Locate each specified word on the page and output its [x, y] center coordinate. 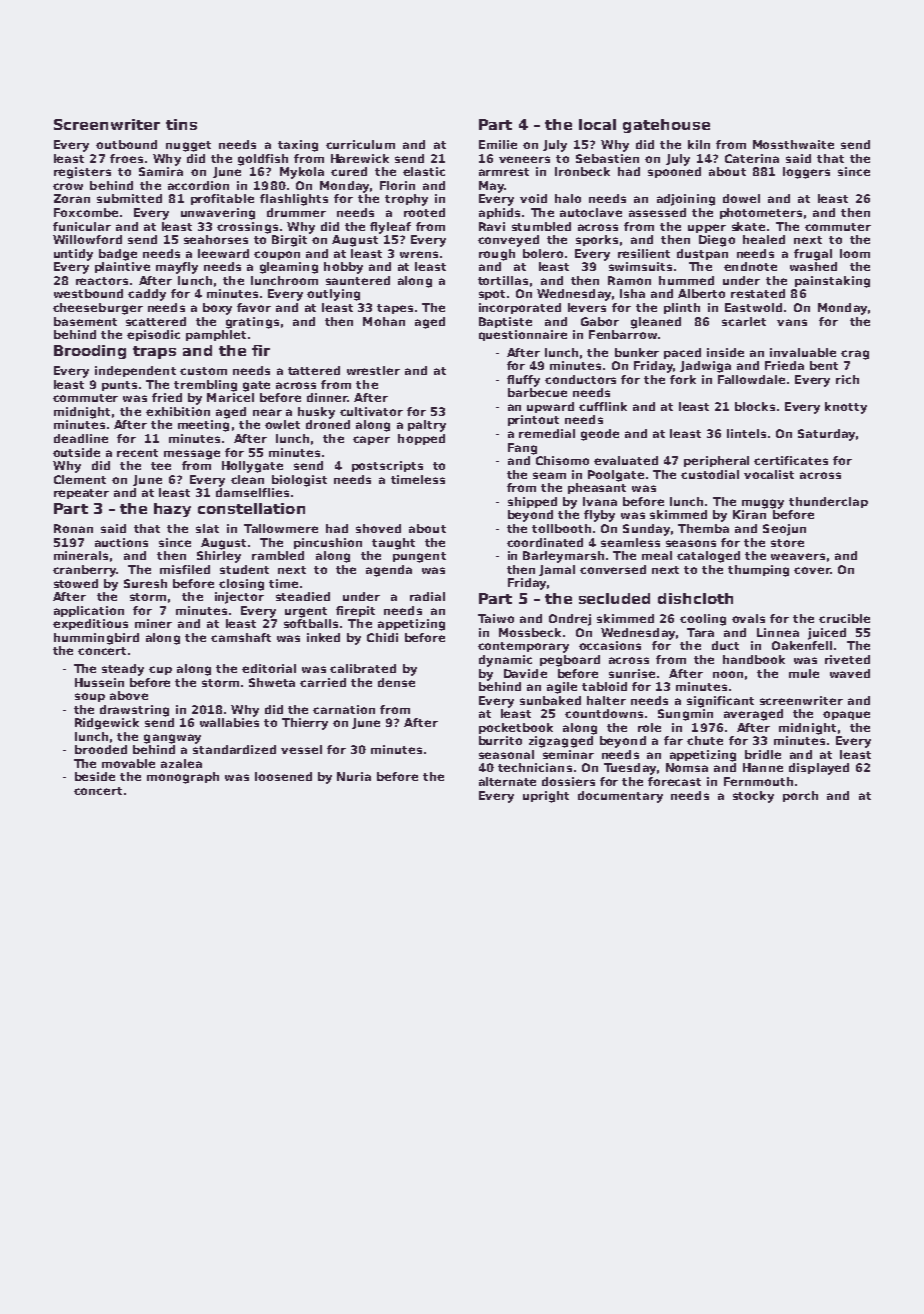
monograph [183, 778]
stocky [753, 797]
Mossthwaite [793, 144]
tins [181, 124]
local [597, 124]
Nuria [354, 776]
